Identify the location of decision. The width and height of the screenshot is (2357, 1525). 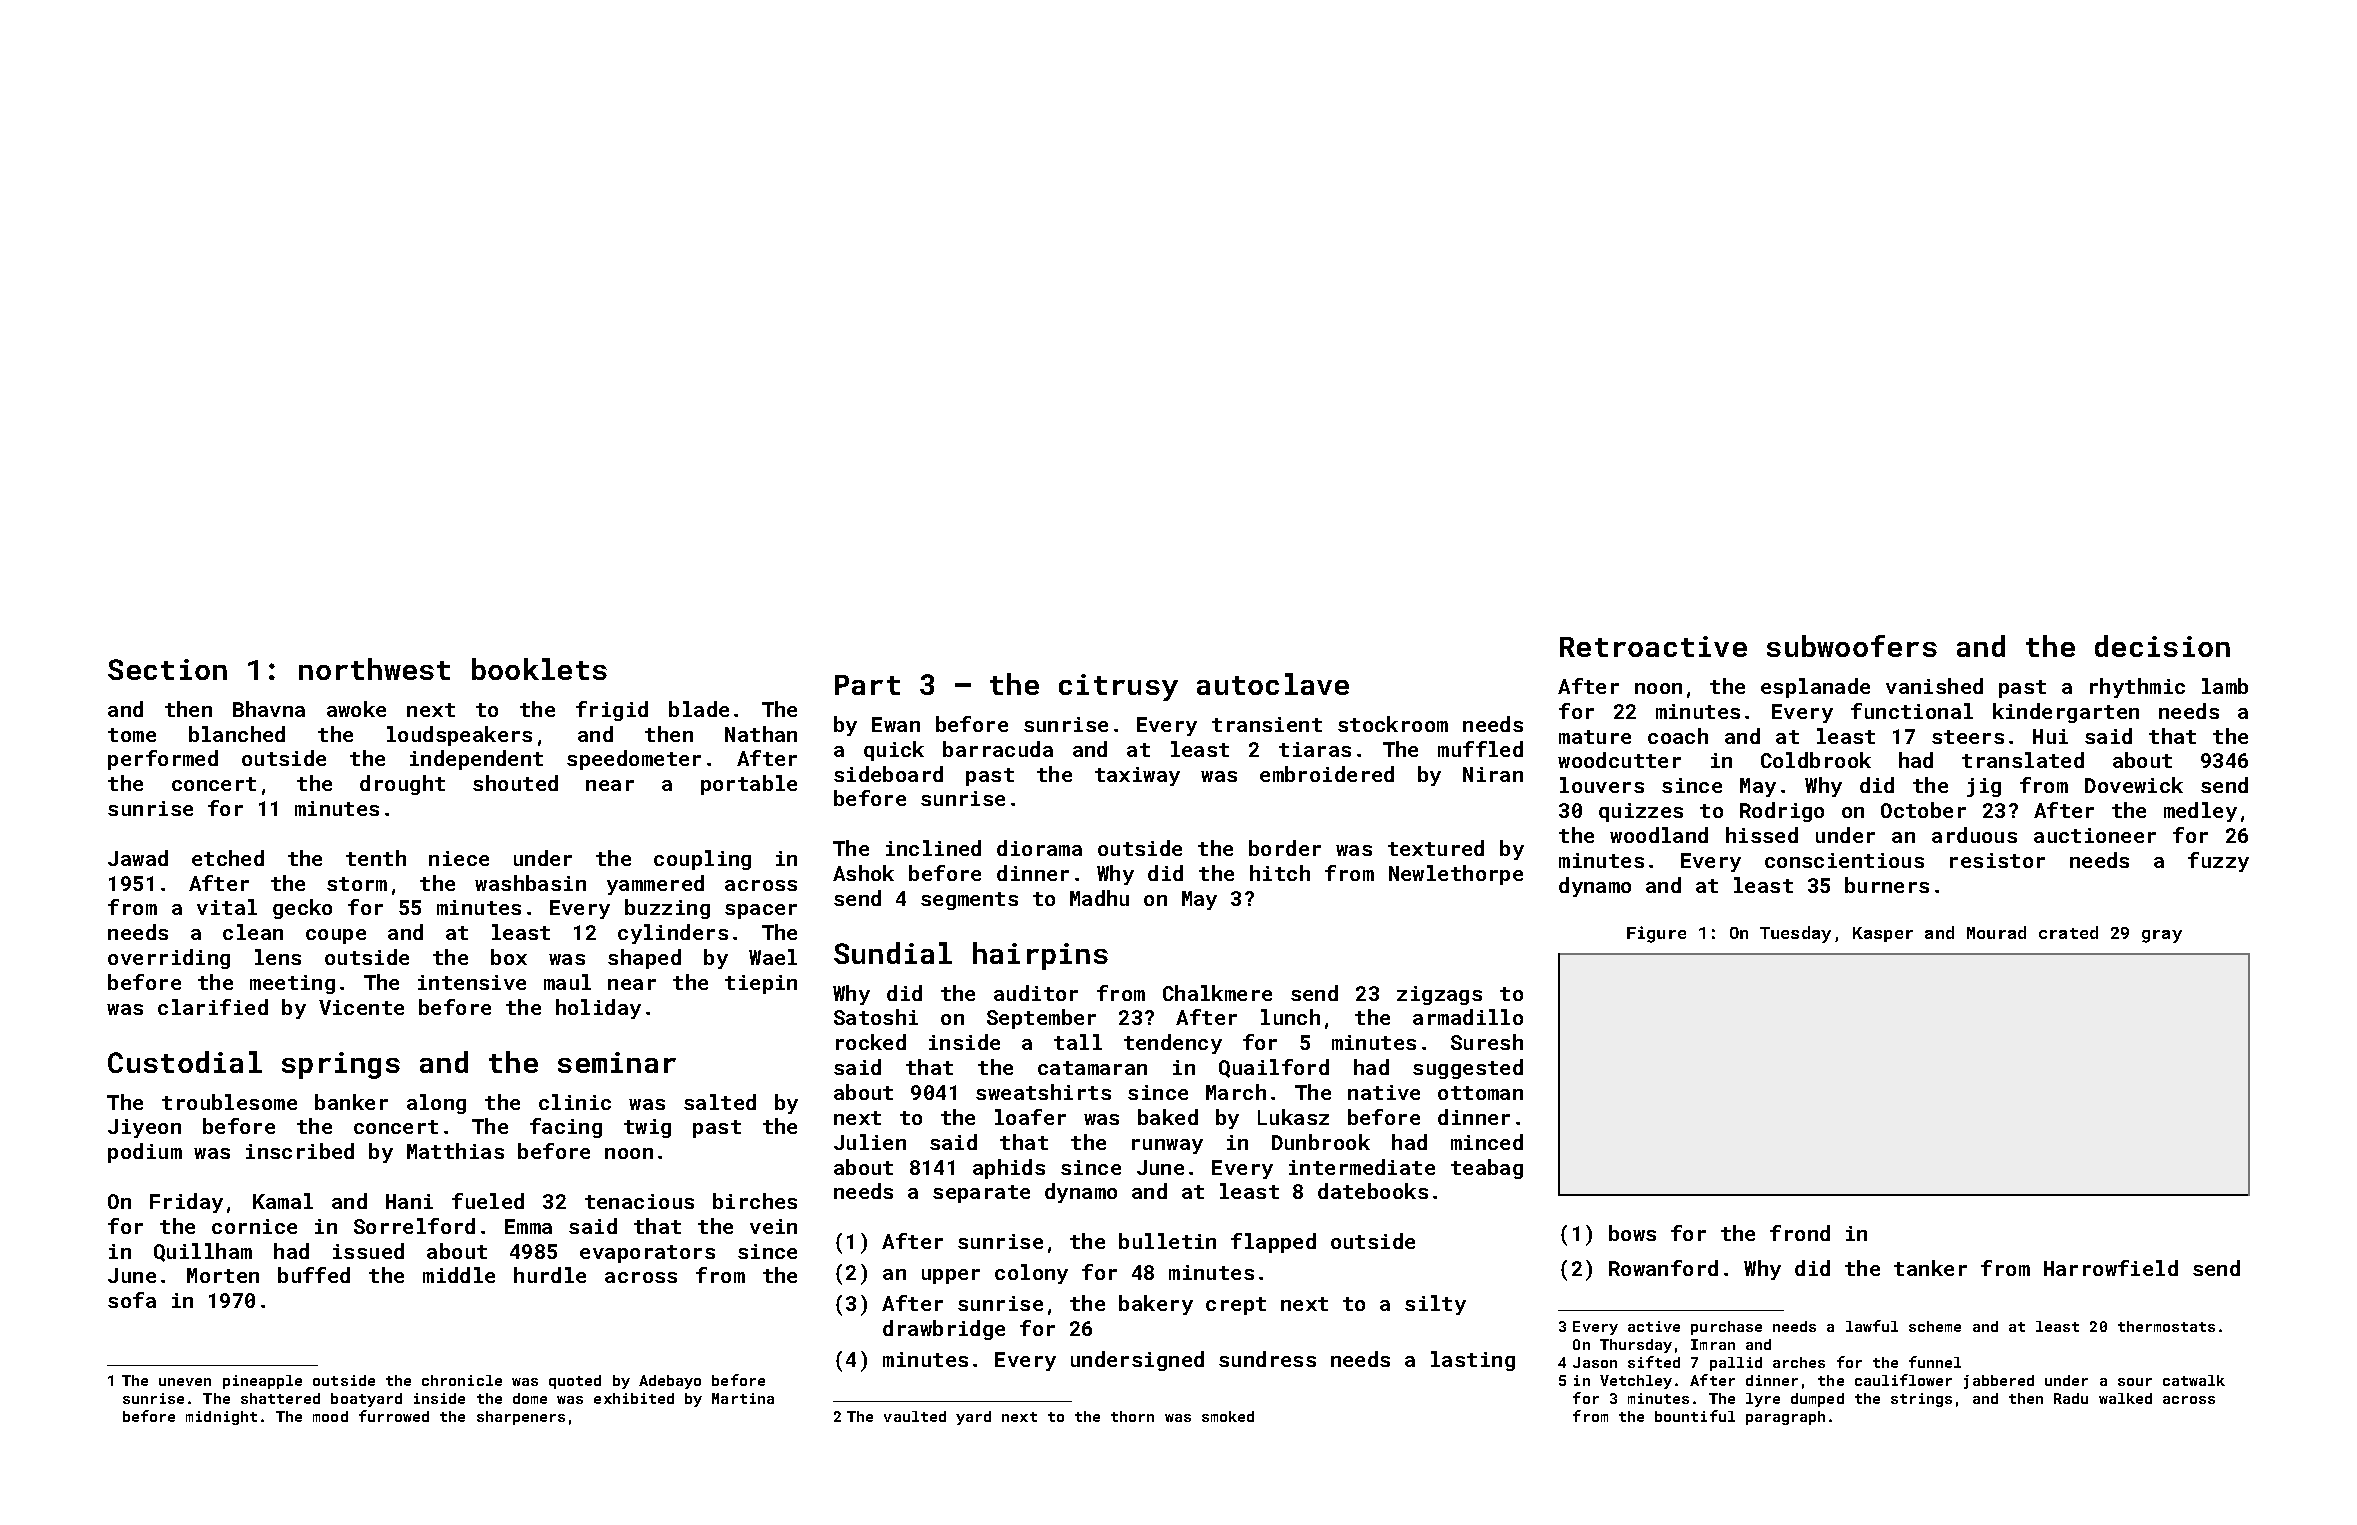
(2162, 646).
